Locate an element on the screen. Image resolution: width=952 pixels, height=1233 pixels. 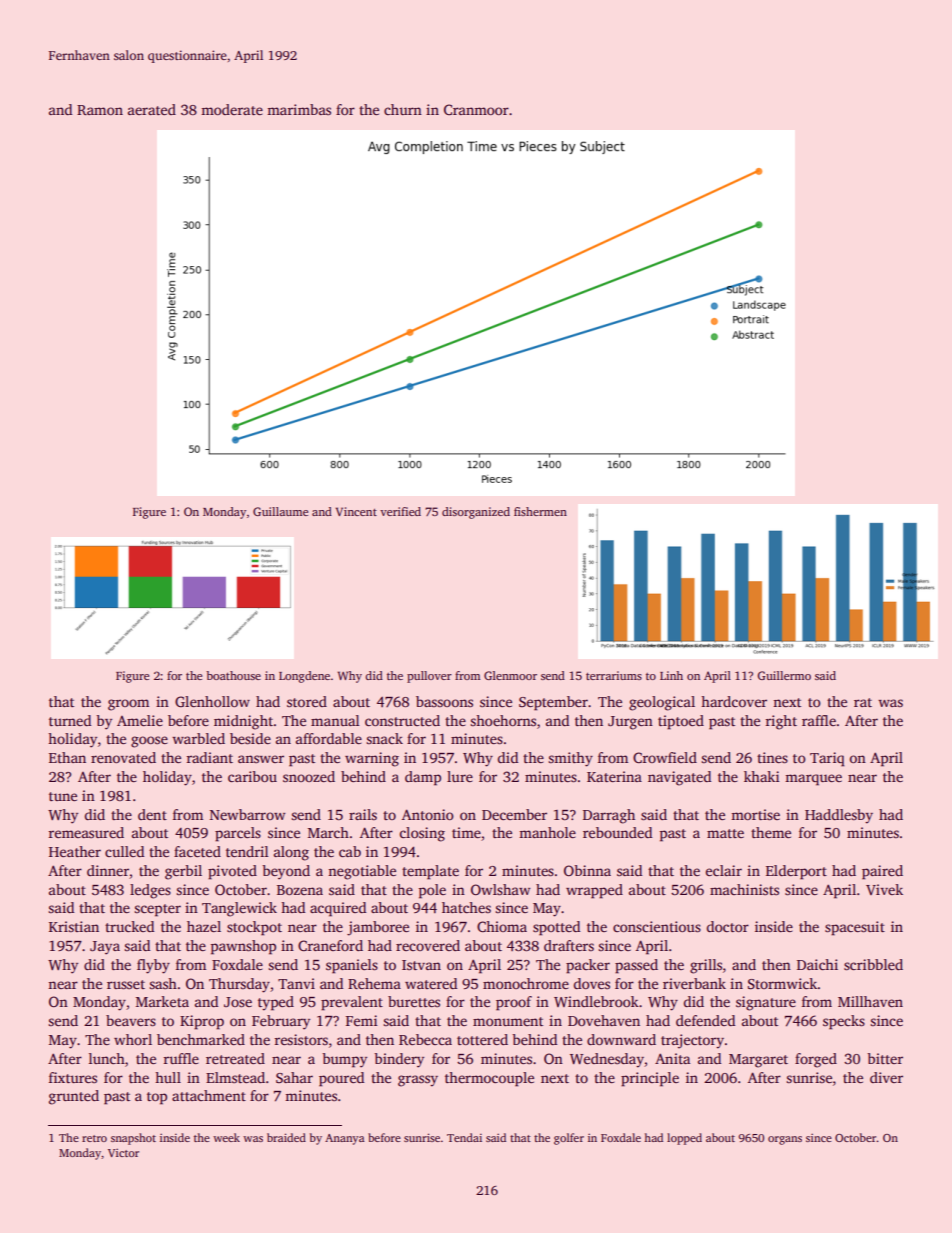
fishermen is located at coordinates (540, 511).
